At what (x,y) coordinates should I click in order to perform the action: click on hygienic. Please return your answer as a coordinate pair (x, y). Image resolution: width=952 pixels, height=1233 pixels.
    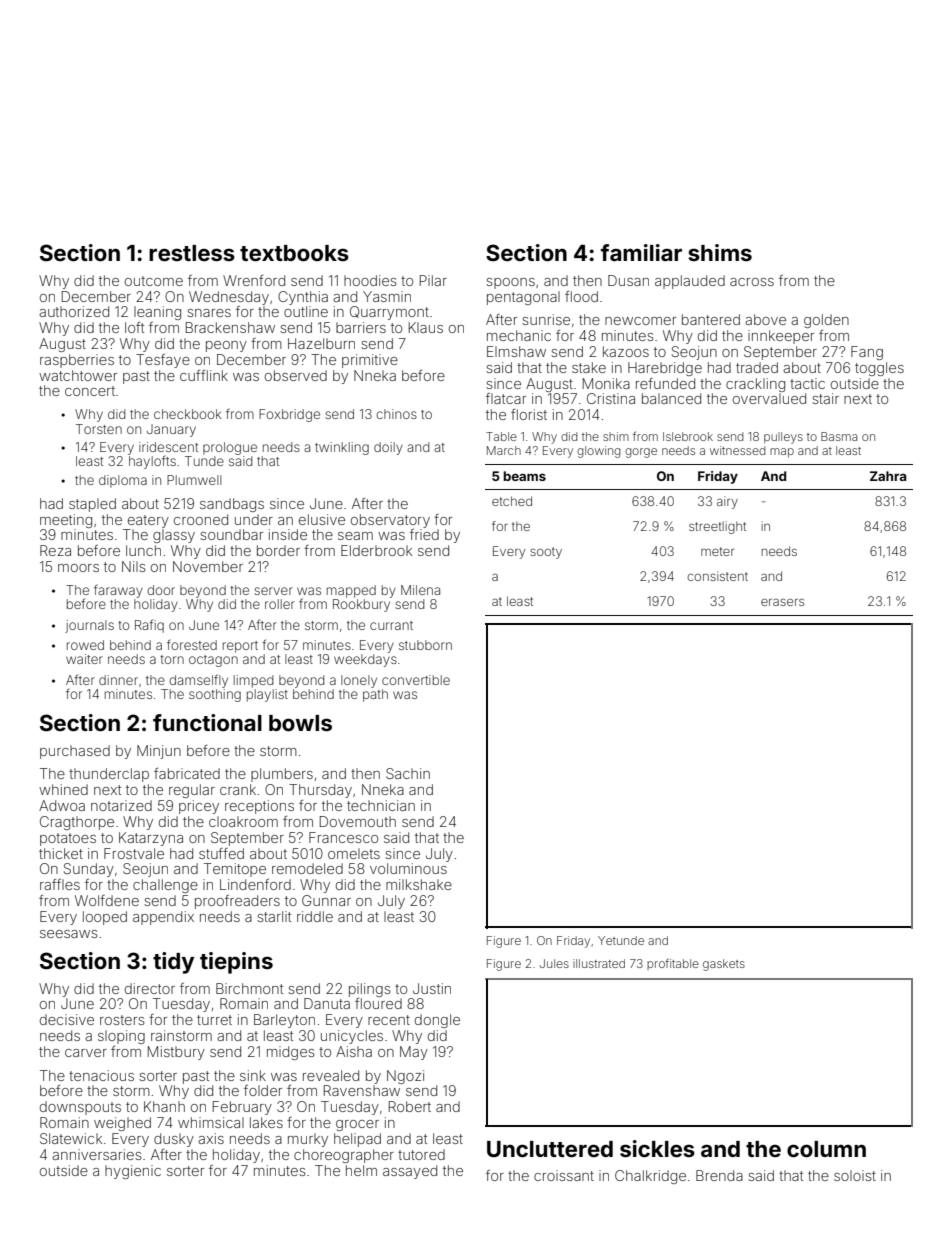
    Looking at the image, I should click on (133, 1172).
